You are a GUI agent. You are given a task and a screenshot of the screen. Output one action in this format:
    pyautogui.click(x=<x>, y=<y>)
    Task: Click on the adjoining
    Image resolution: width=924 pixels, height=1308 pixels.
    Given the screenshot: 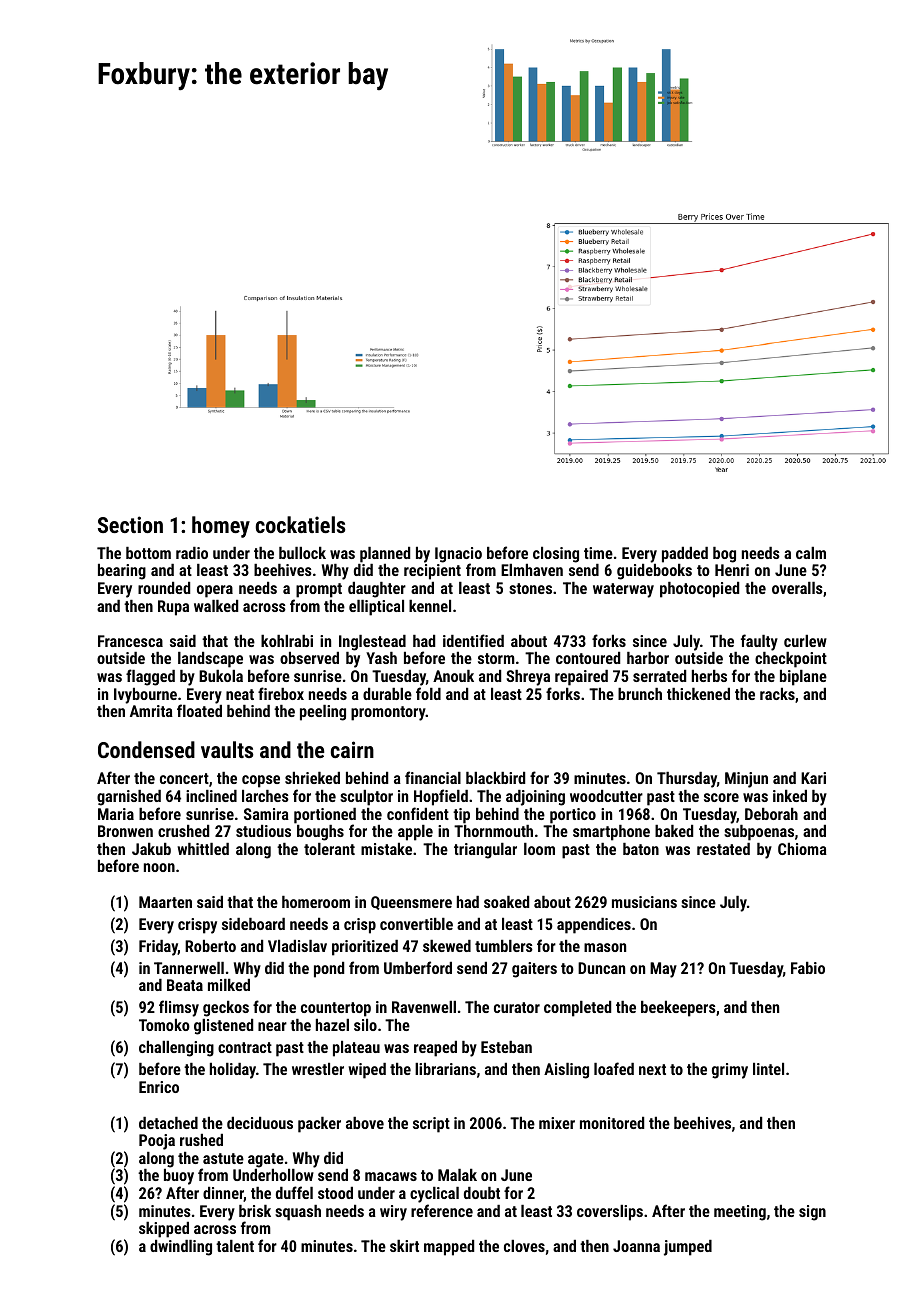 What is the action you would take?
    pyautogui.click(x=535, y=798)
